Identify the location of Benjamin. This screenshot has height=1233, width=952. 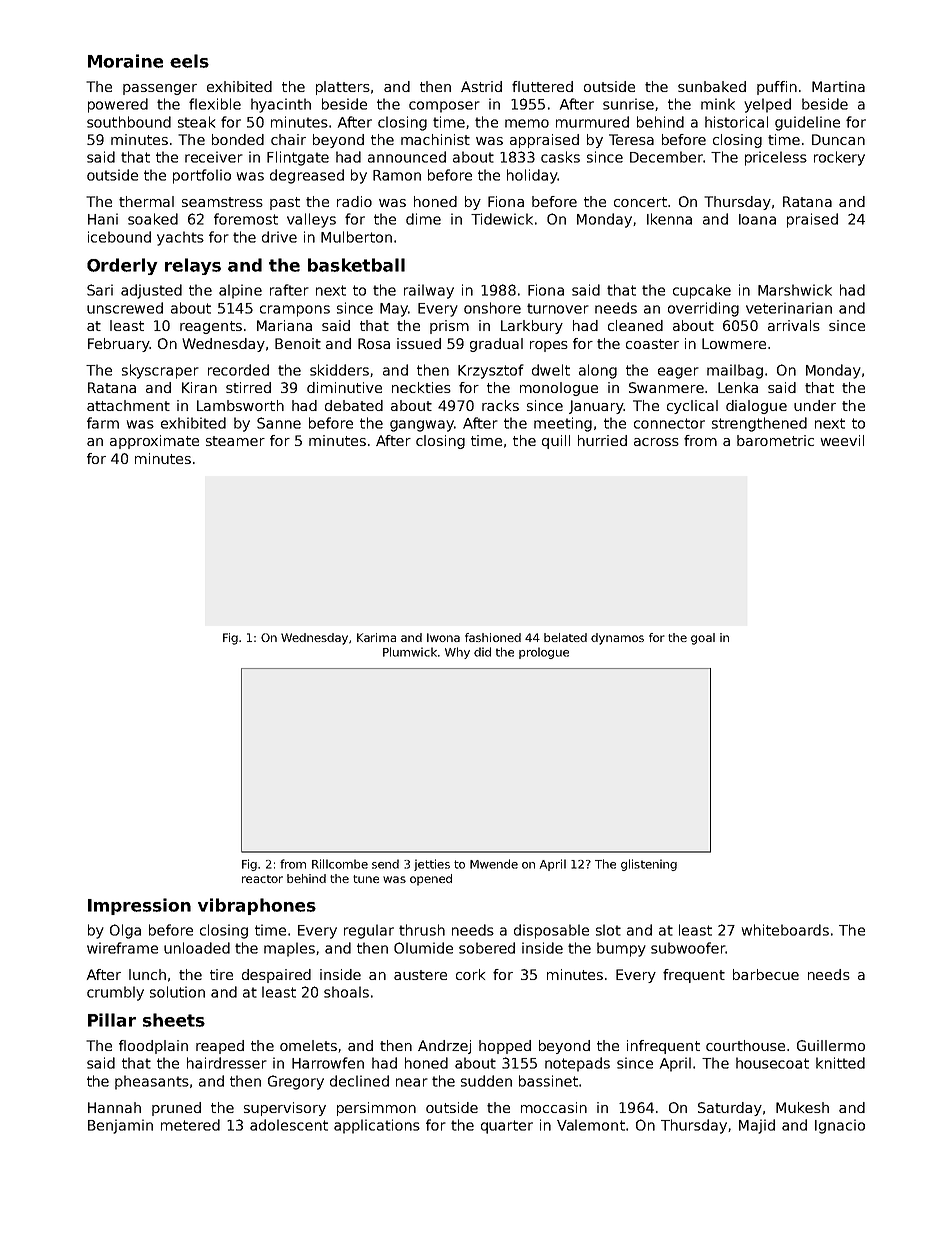
(120, 1126).
